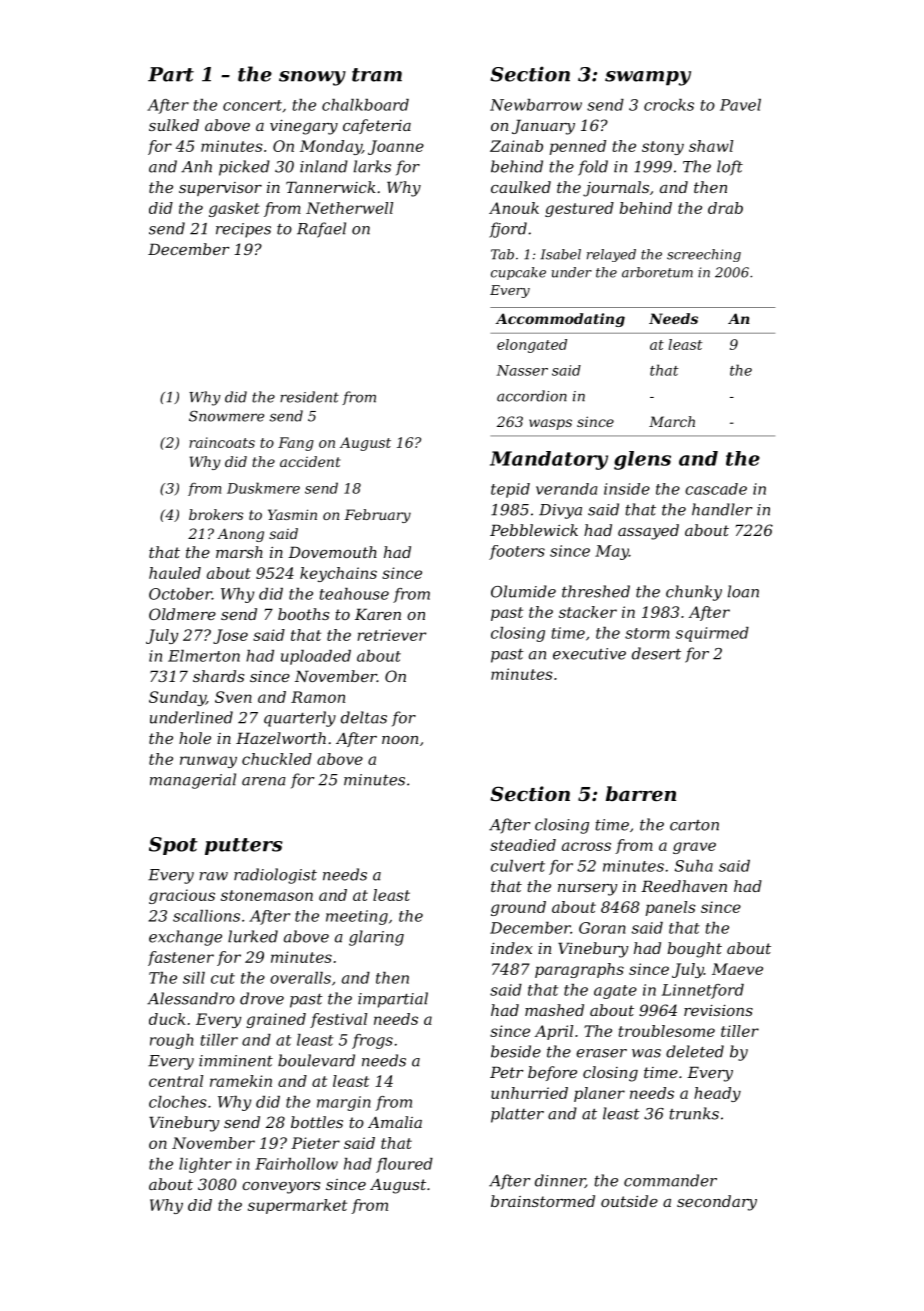  Describe the element at coordinates (281, 1188) in the document. I see `conveyors` at that location.
